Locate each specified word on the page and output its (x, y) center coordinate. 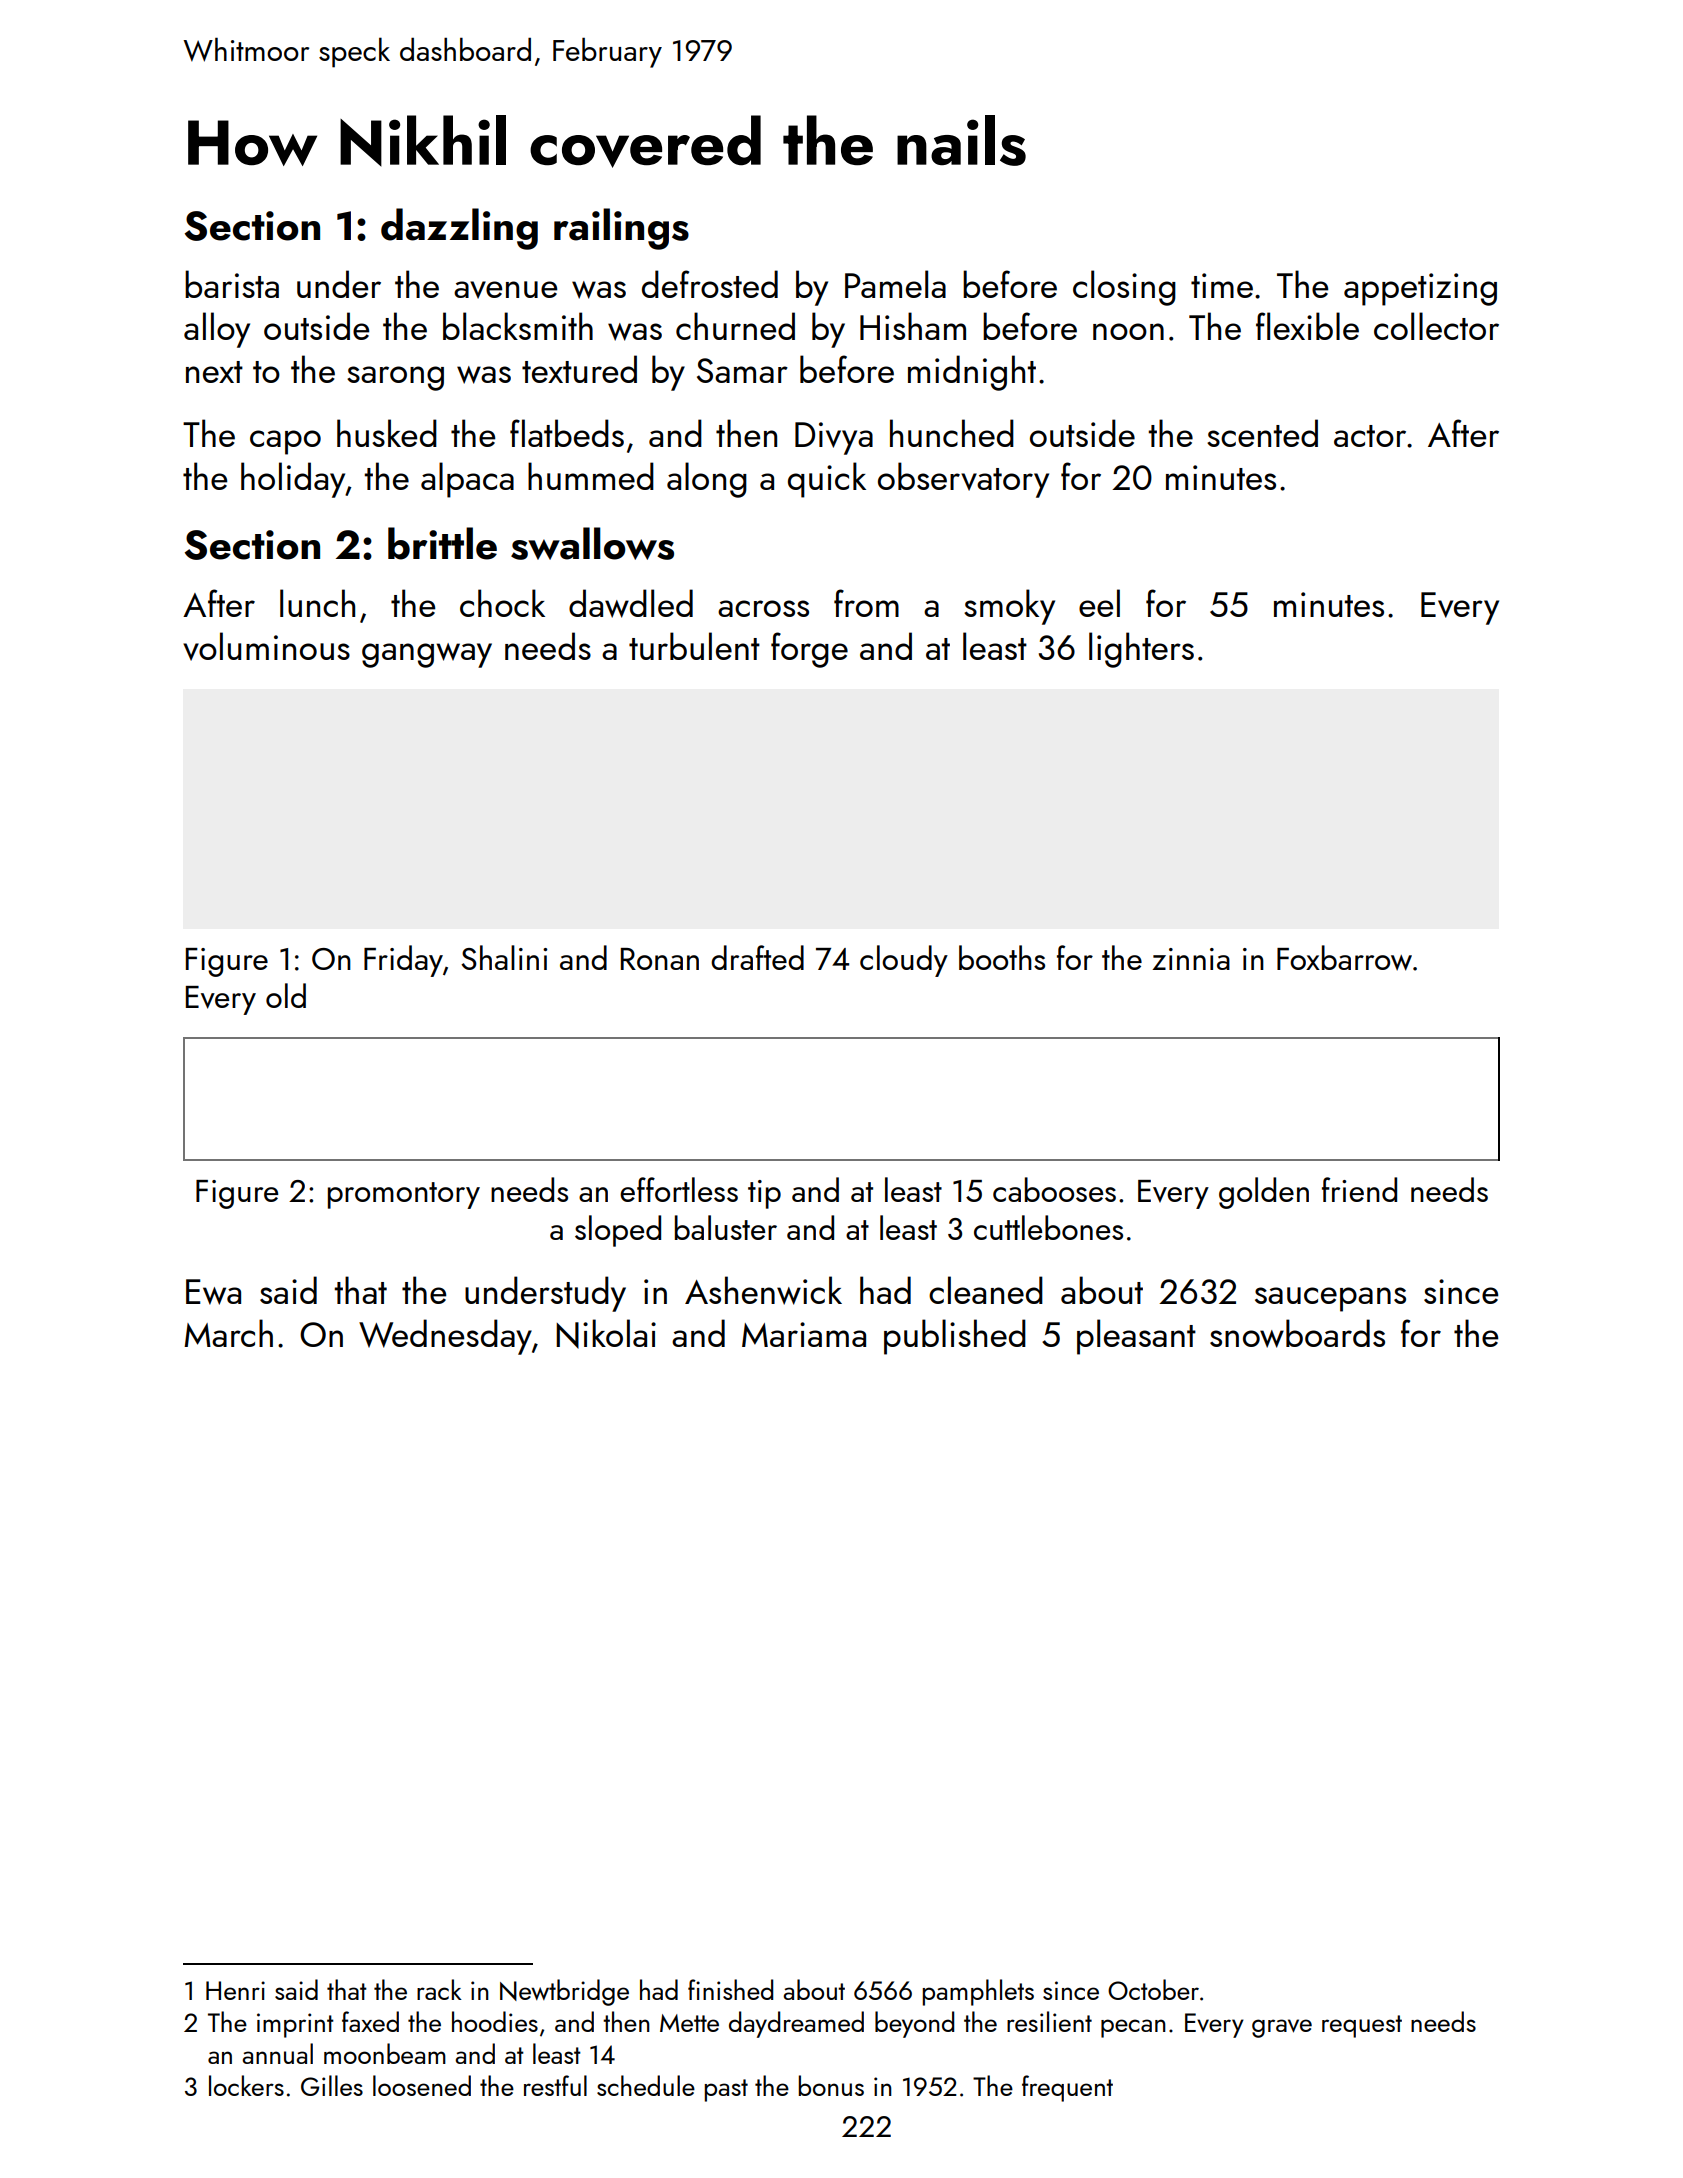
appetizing (1420, 289)
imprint (295, 2025)
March (228, 1333)
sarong (395, 378)
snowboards (1297, 1333)
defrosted (710, 284)
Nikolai (606, 1334)
